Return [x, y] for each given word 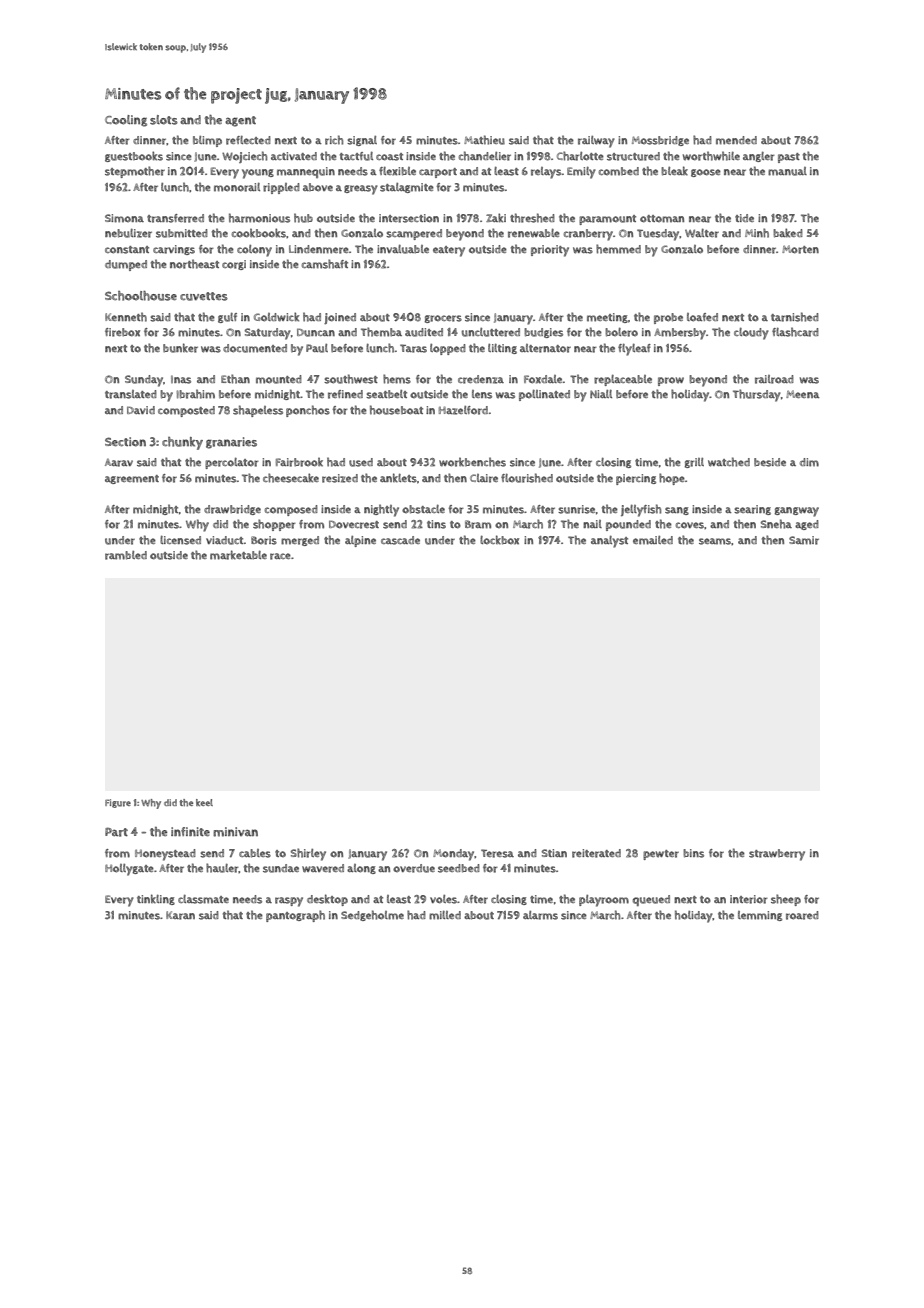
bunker [180, 348]
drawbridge [232, 510]
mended [736, 140]
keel [204, 802]
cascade [400, 540]
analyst [609, 542]
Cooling [126, 121]
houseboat [396, 410]
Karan [180, 915]
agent [240, 121]
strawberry [777, 855]
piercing [636, 479]
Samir [804, 540]
